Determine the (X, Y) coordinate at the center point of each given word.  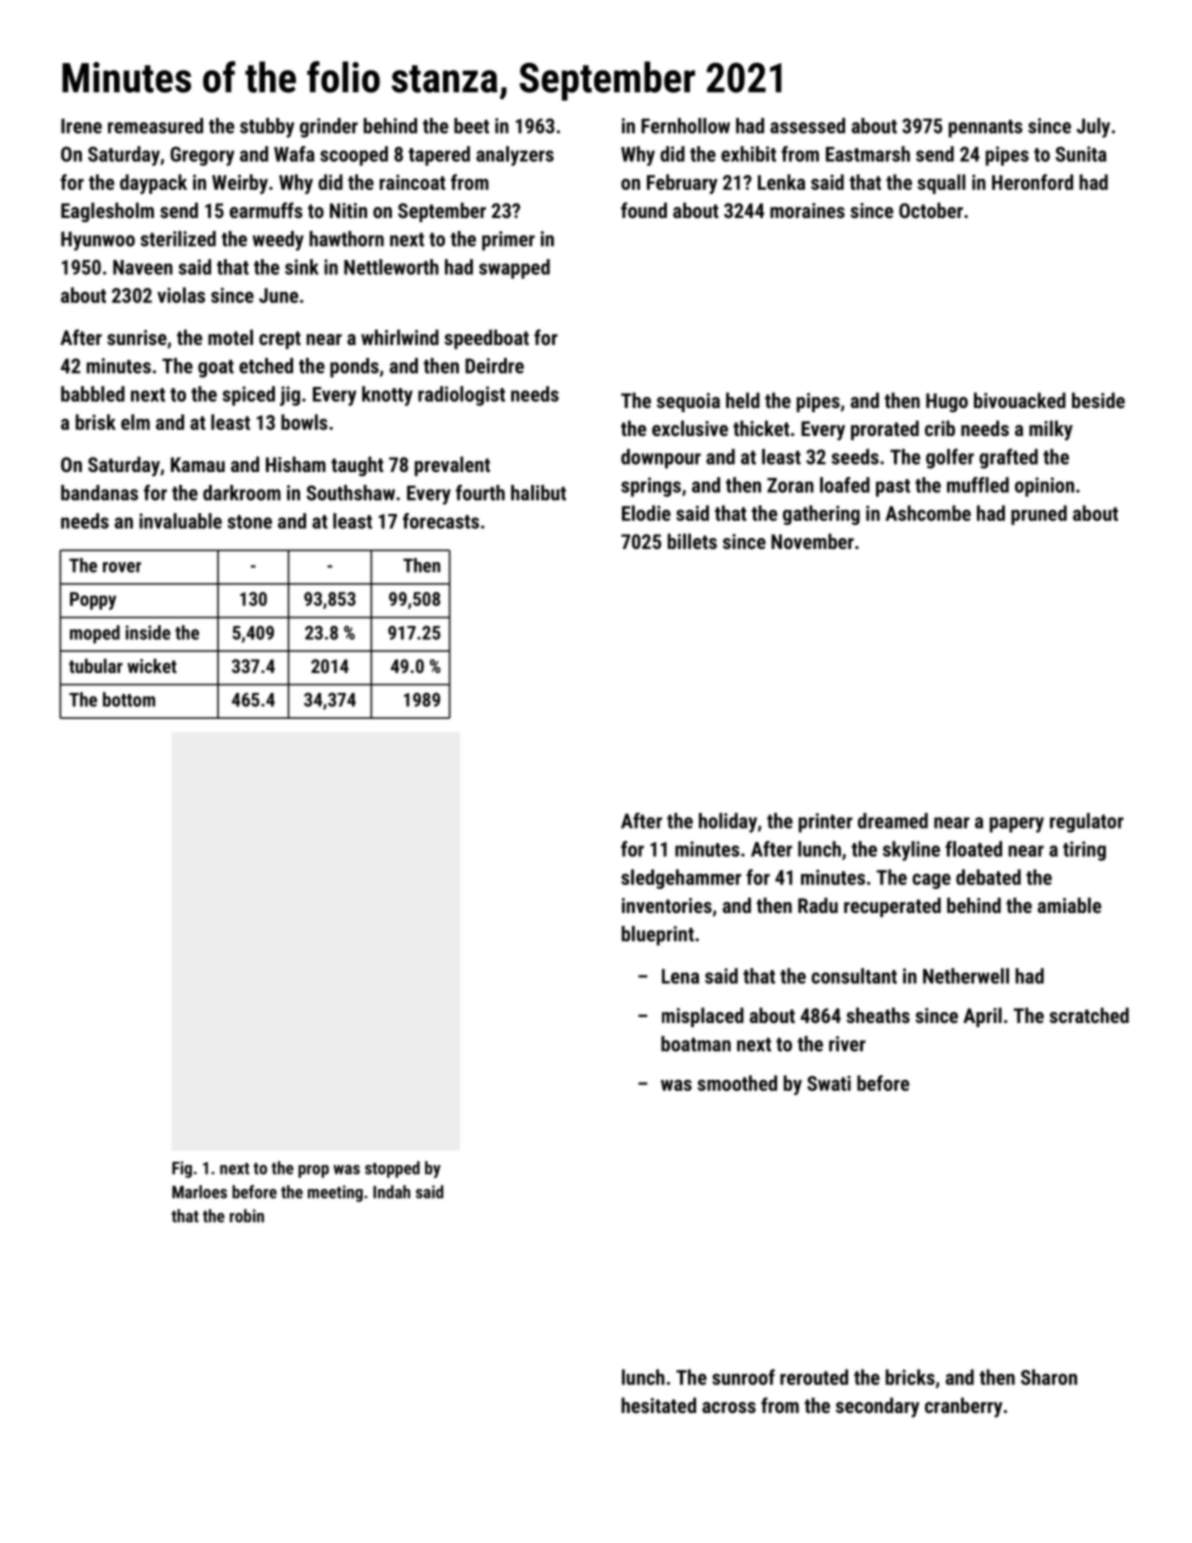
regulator (1087, 823)
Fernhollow (685, 126)
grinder (329, 128)
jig (290, 396)
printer (826, 823)
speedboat (486, 339)
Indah (391, 1192)
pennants (986, 129)
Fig (182, 1169)
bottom (129, 699)
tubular (96, 665)
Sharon (1049, 1377)
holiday (728, 823)
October (931, 210)
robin (247, 1216)
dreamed (893, 821)
